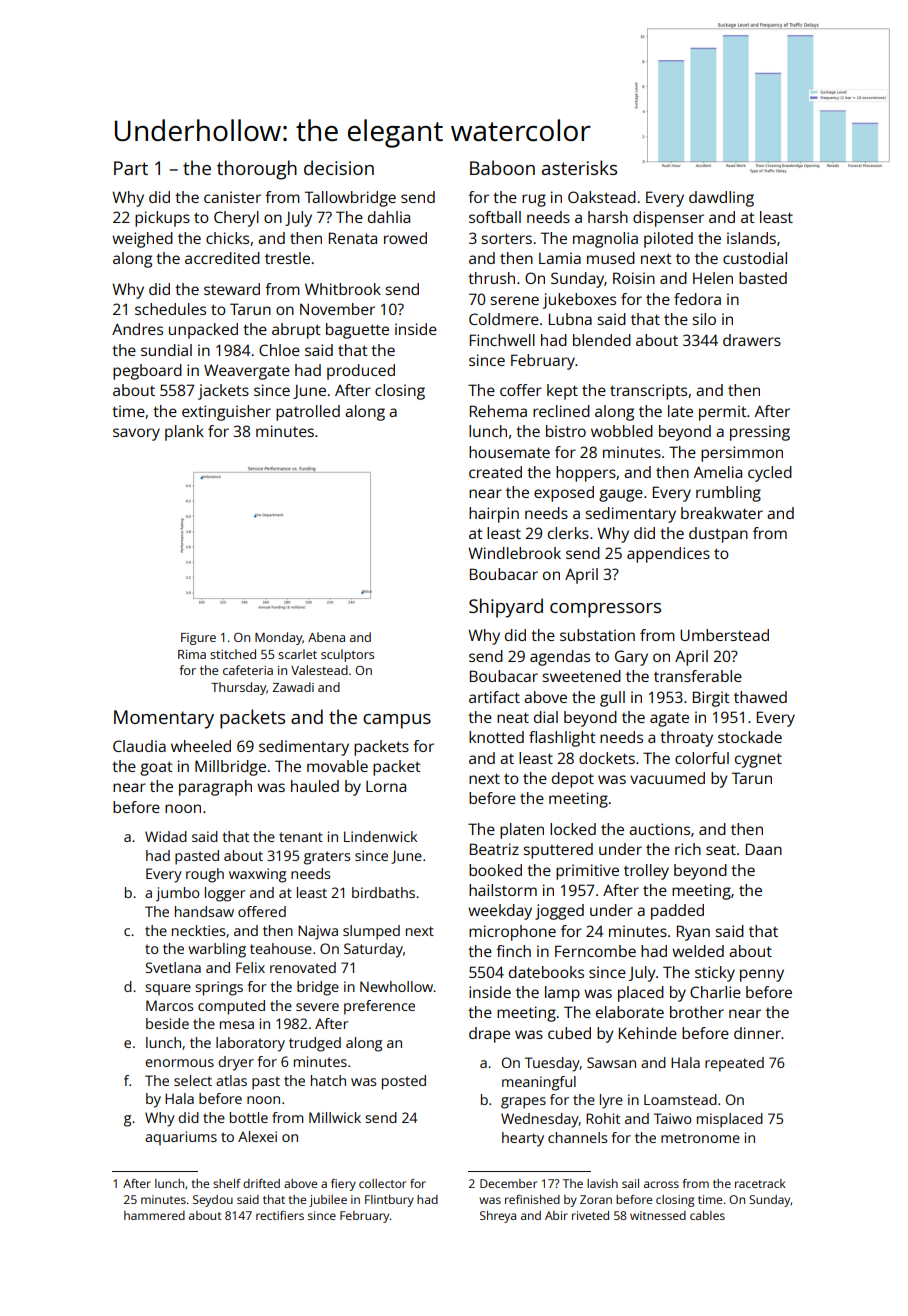 This document has width=908, height=1316. I want to click on basted, so click(763, 278).
